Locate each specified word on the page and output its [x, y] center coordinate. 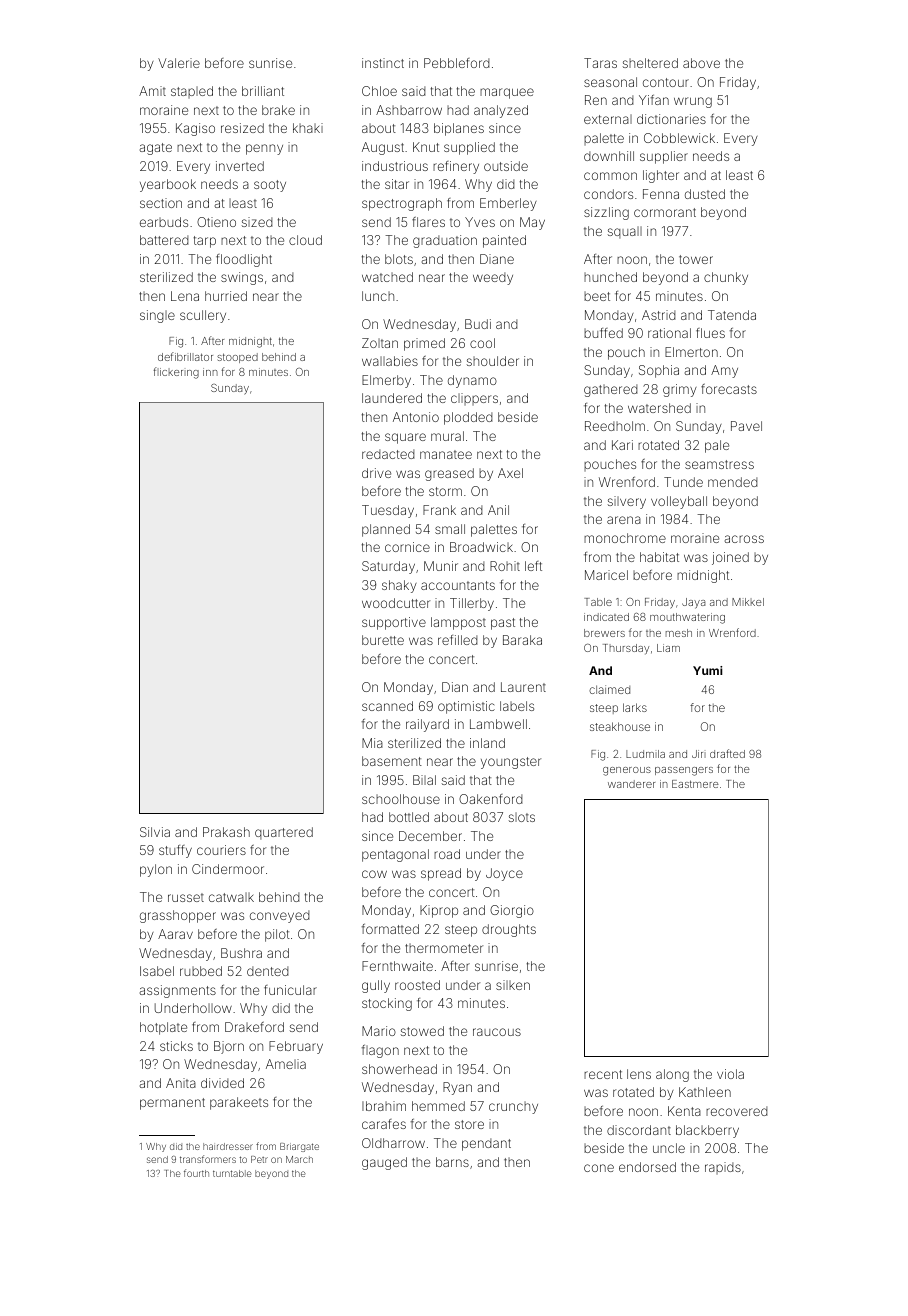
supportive [394, 623]
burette [383, 640]
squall [625, 232]
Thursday [626, 649]
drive [376, 473]
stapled [192, 92]
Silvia [155, 832]
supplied [469, 148]
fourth [196, 1173]
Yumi [707, 670]
